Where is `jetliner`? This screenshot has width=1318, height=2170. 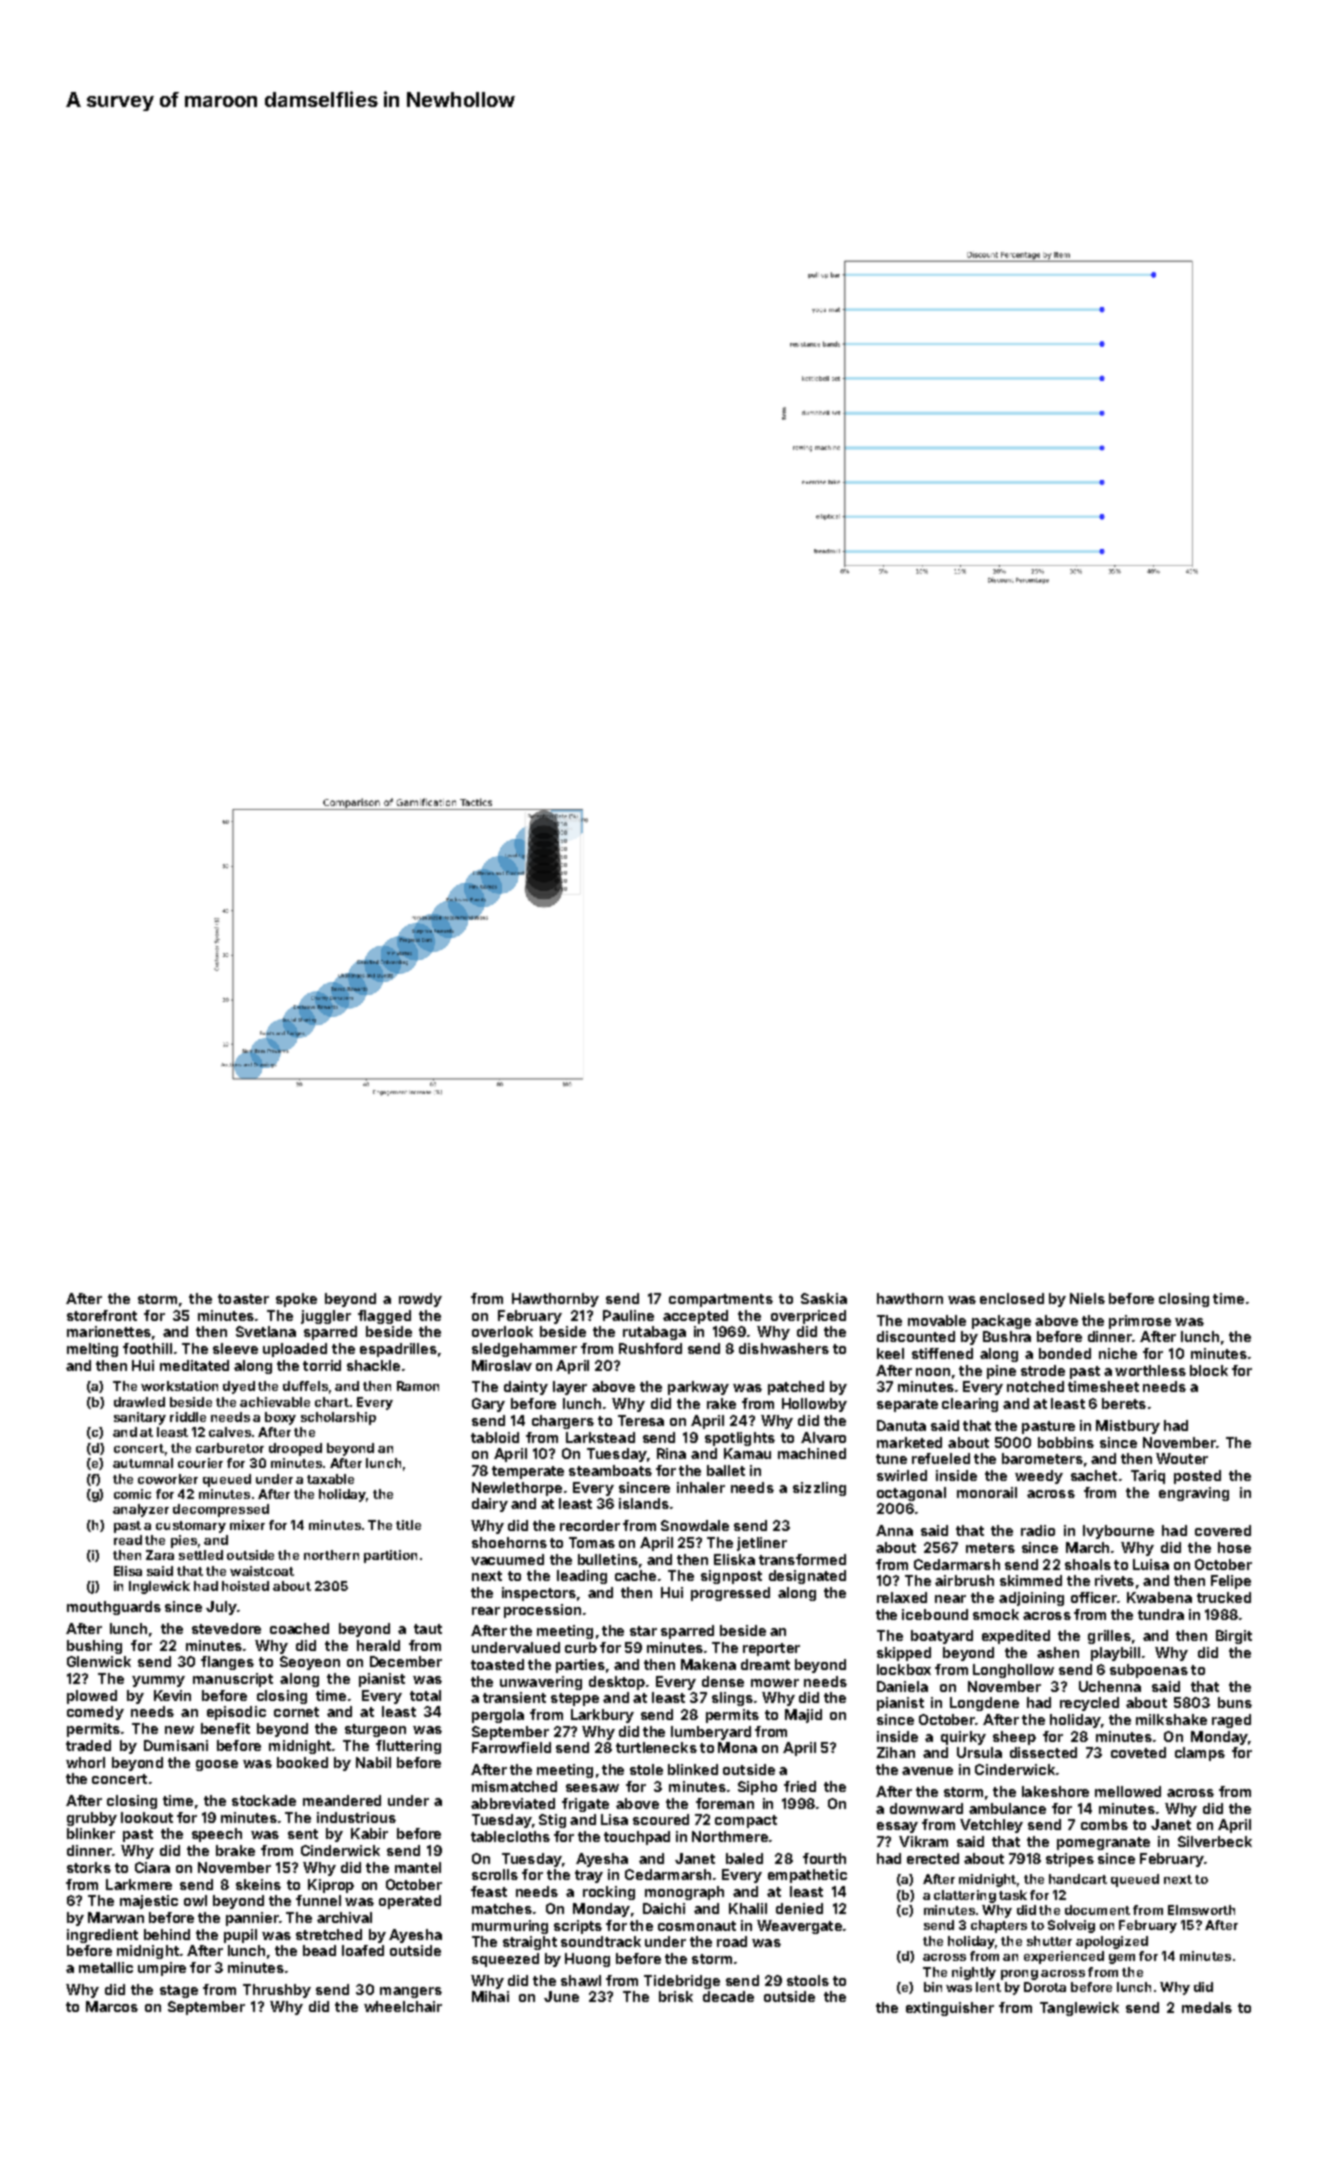
jetliner is located at coordinates (762, 1544).
